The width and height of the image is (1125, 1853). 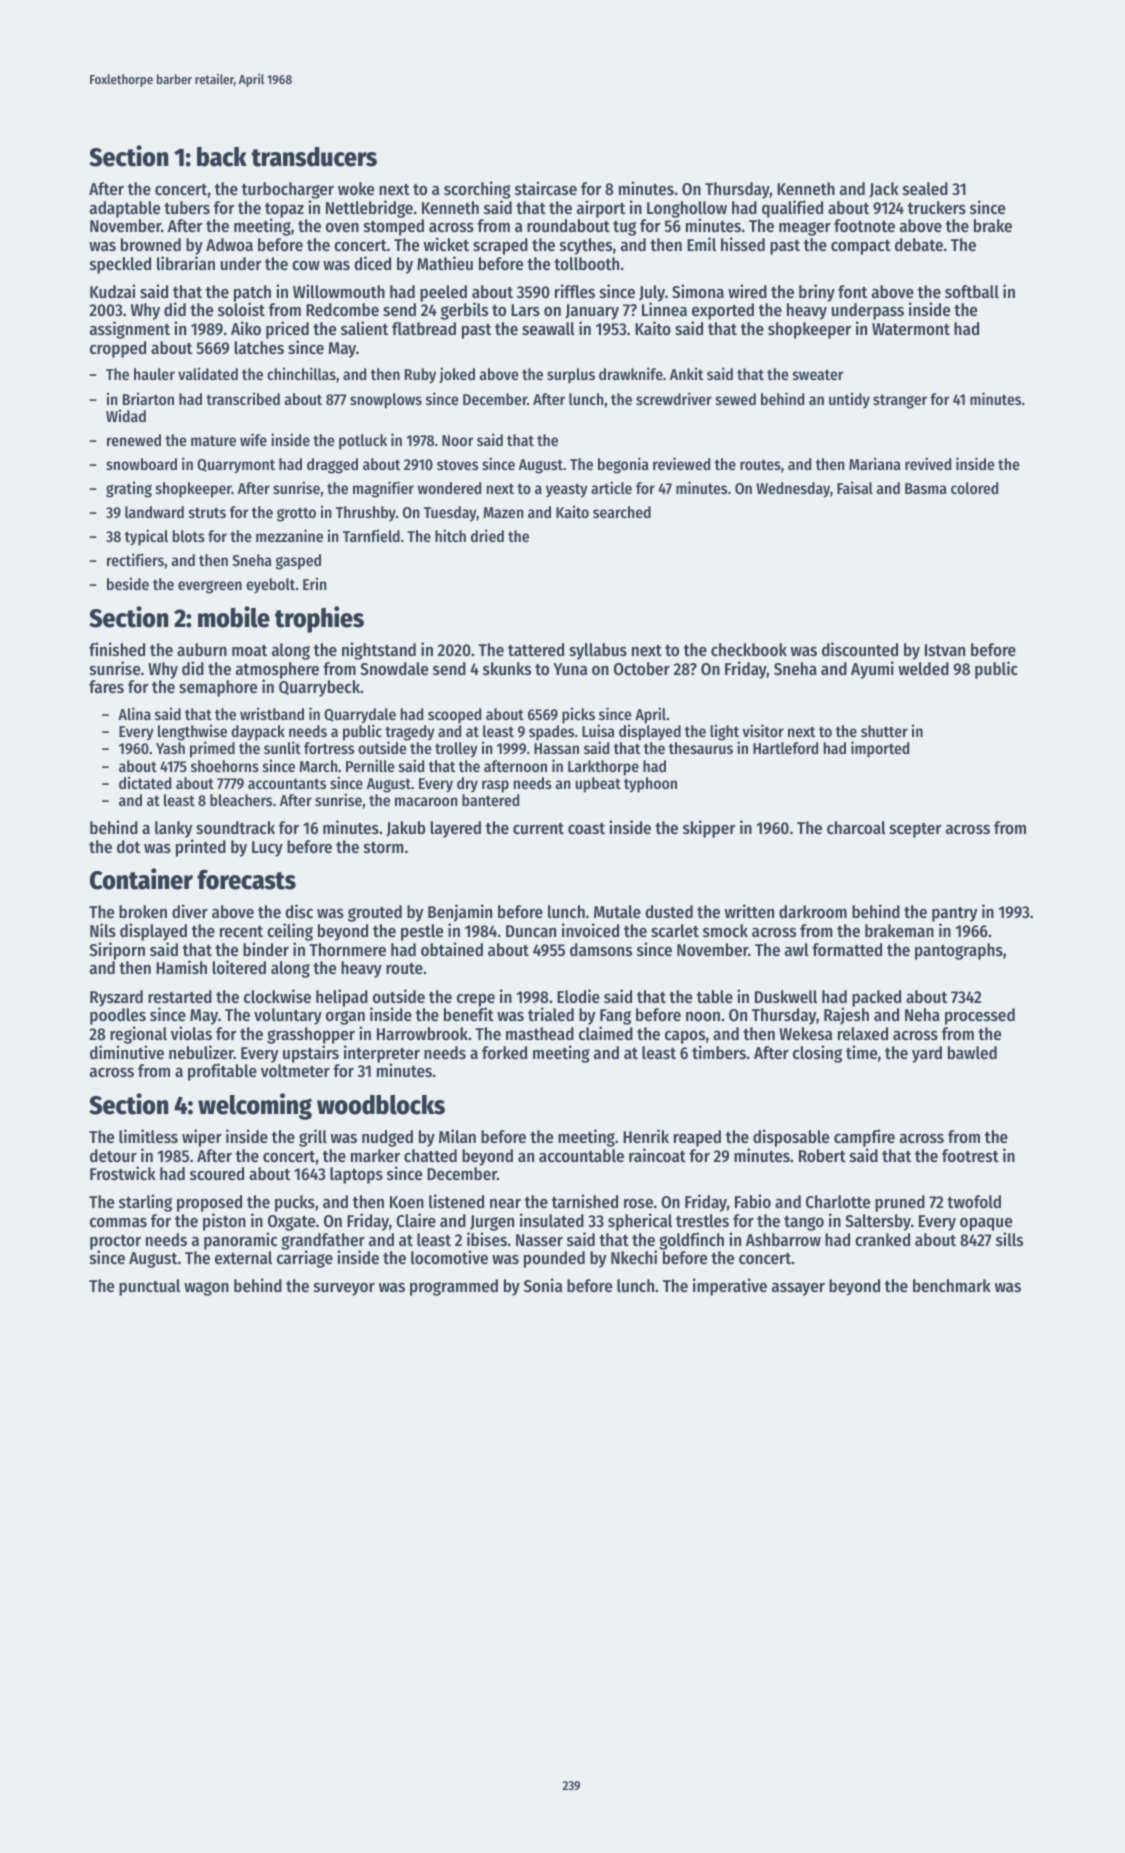 I want to click on July, so click(x=652, y=294).
